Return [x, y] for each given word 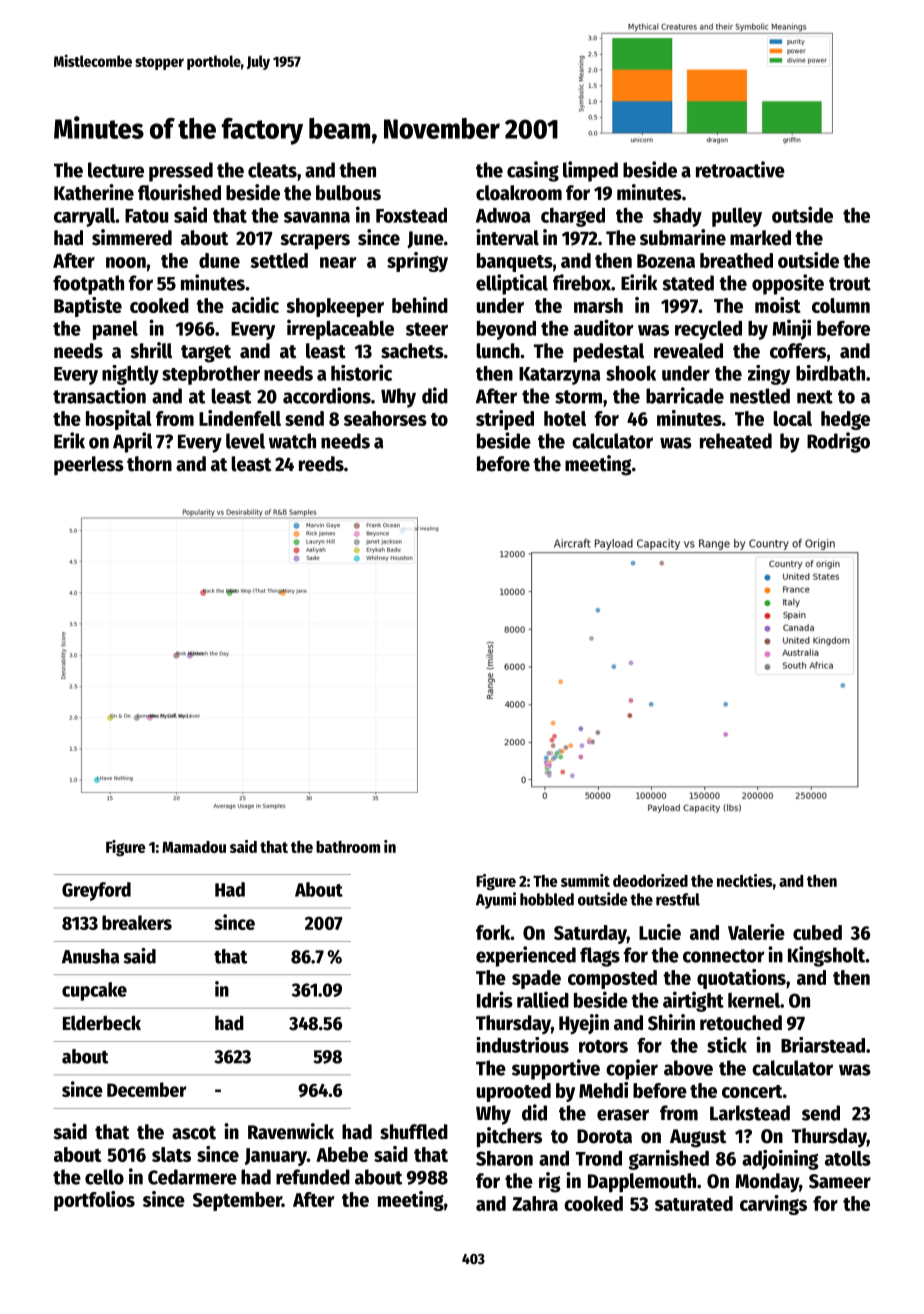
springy [417, 262]
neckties [745, 880]
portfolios [94, 1201]
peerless [89, 465]
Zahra [535, 1203]
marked [760, 238]
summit [585, 880]
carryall [85, 217]
